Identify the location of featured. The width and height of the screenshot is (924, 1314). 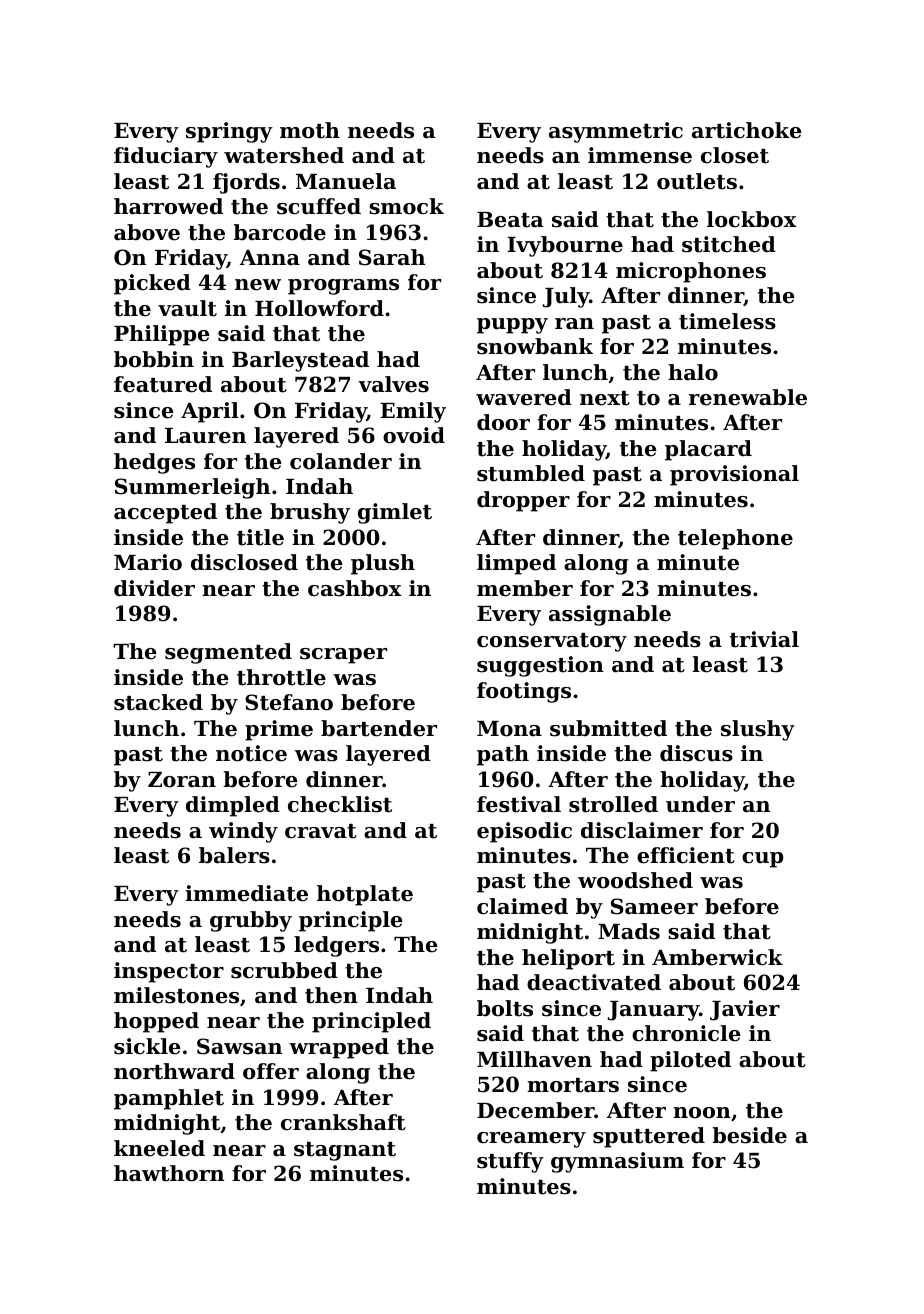
(163, 384).
